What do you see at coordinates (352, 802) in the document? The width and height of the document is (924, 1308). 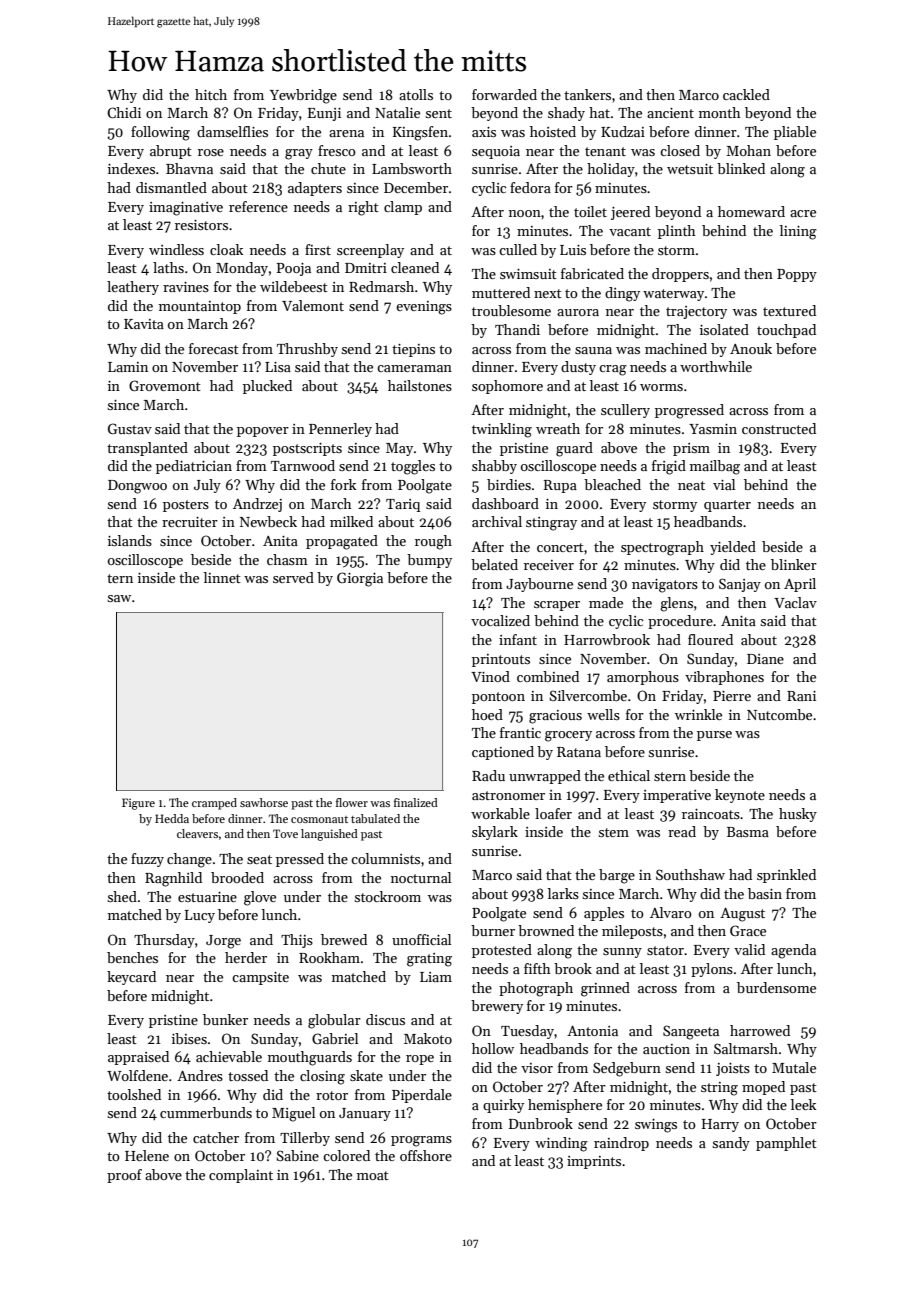 I see `flower` at bounding box center [352, 802].
